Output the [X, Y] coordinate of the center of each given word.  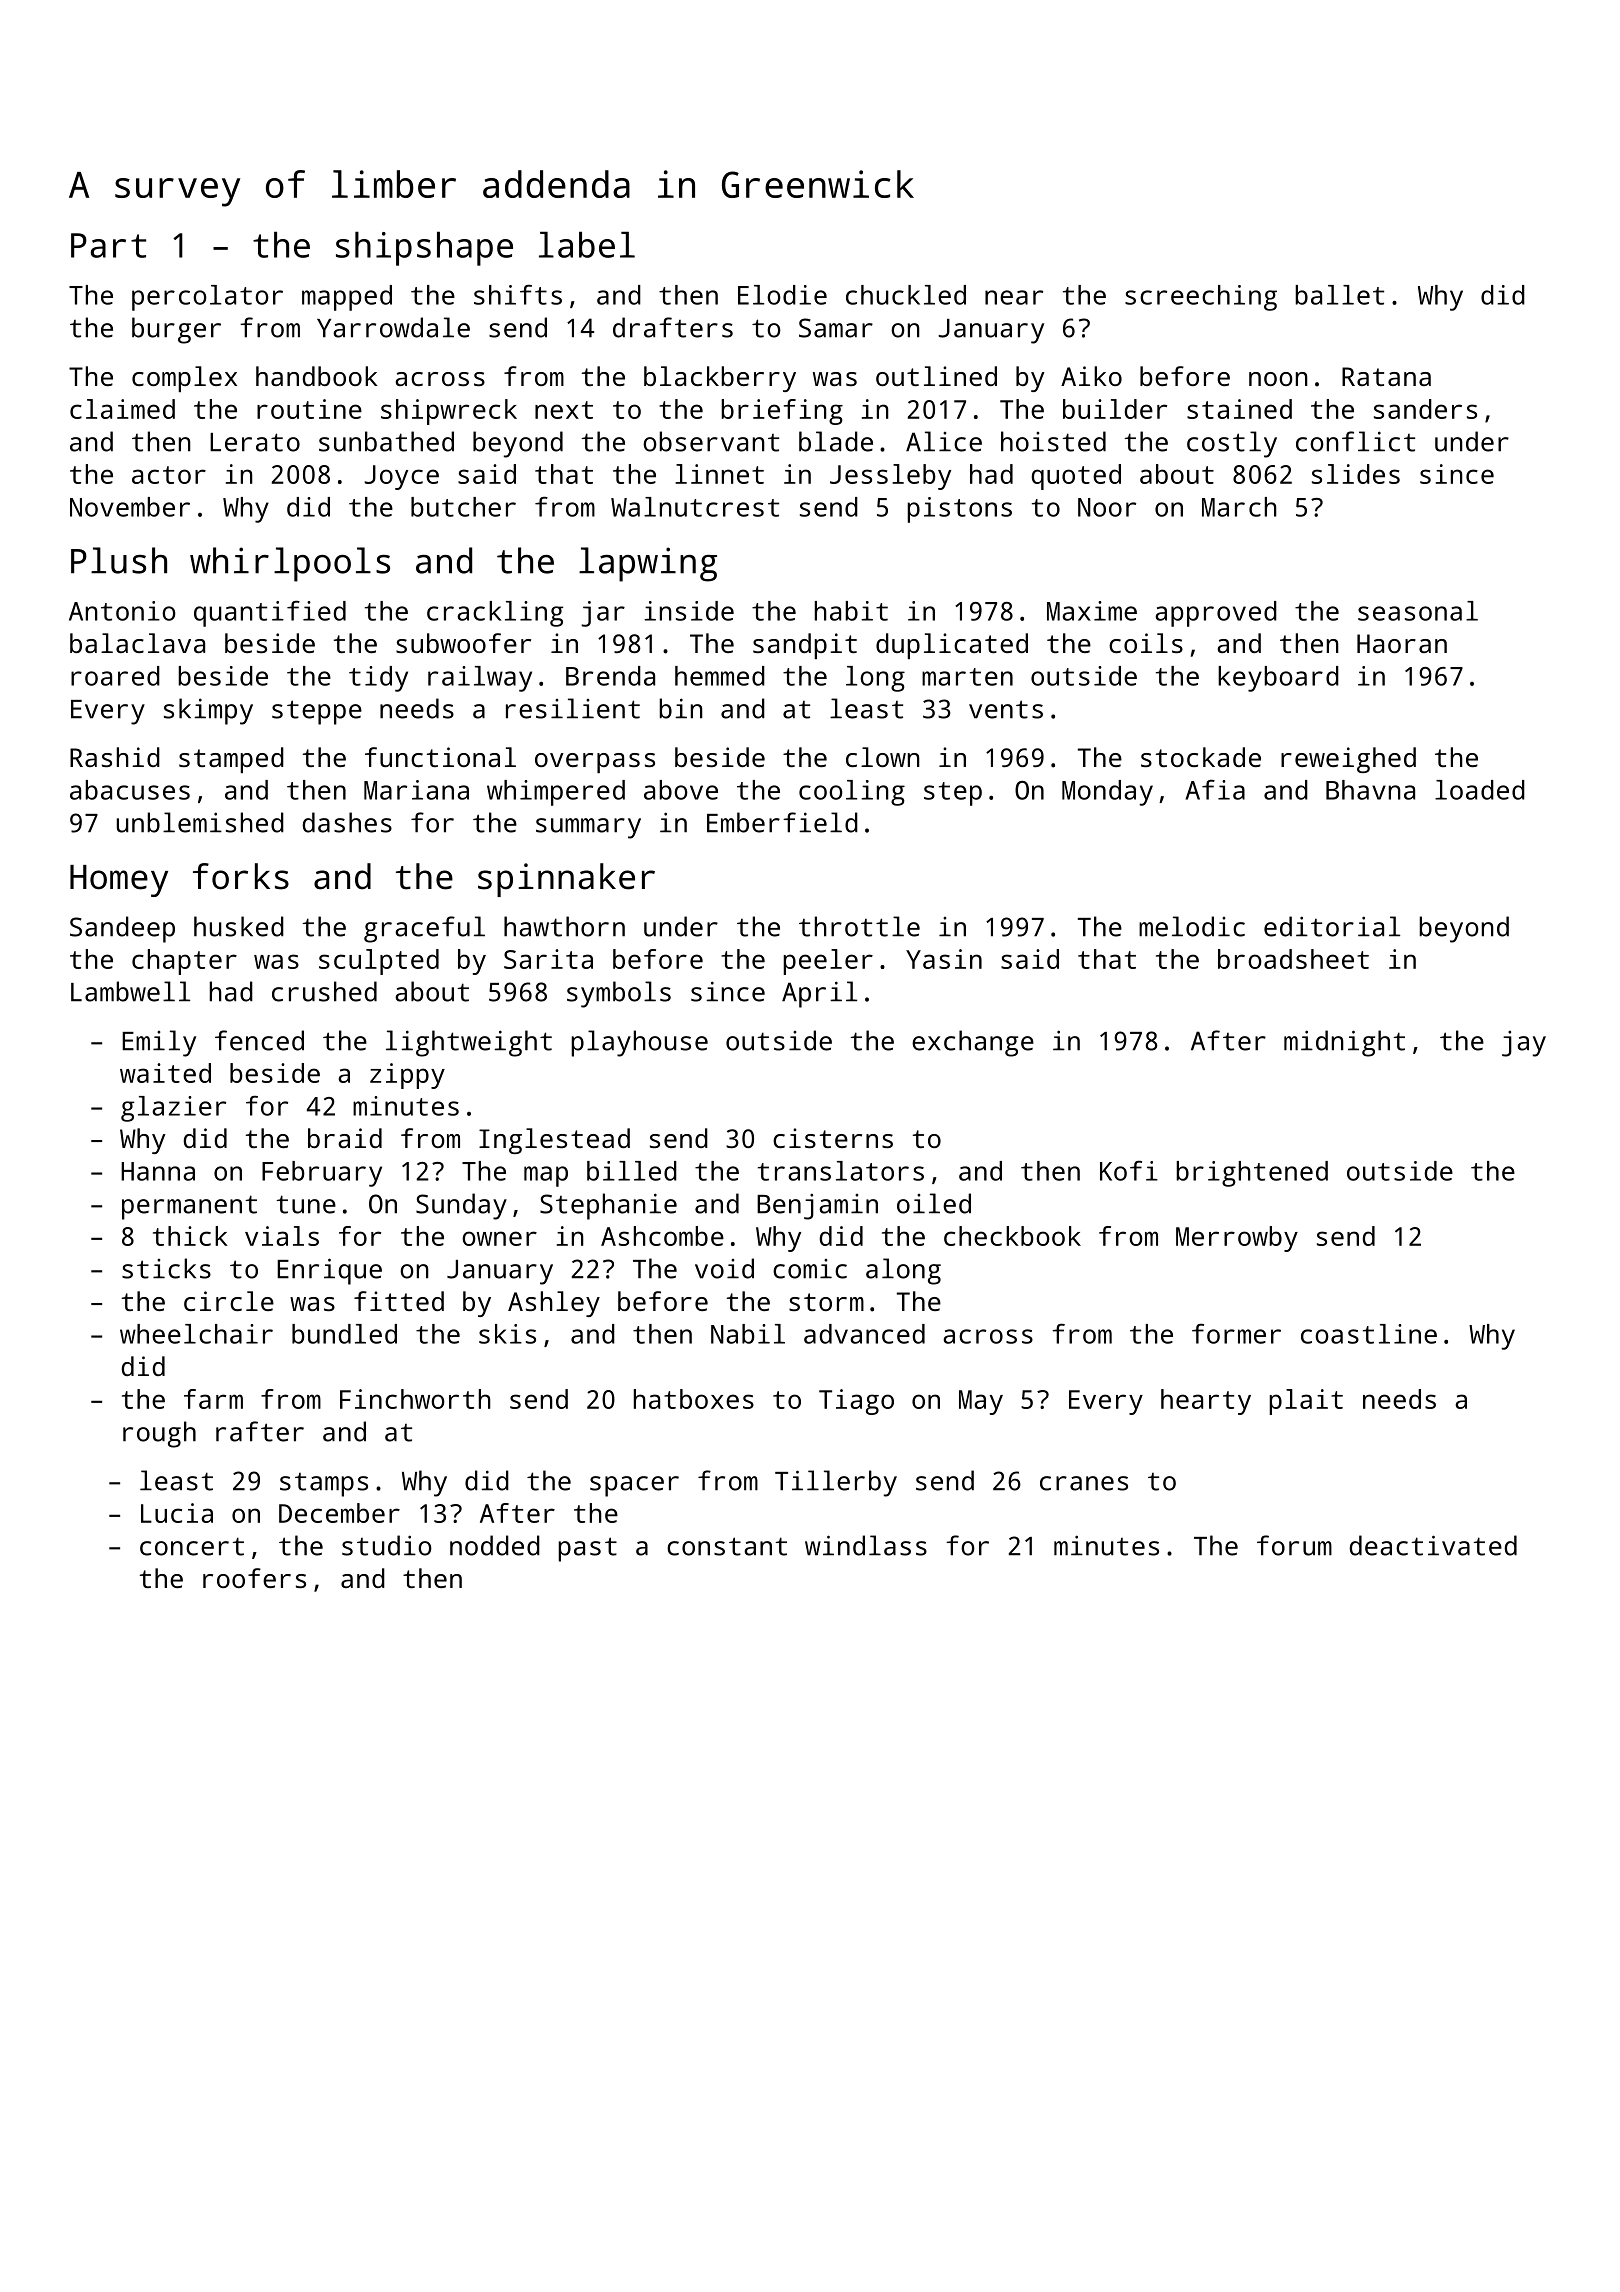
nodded [495, 1545]
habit [851, 611]
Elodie [782, 295]
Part [108, 245]
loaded [1480, 790]
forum [1294, 1545]
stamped [231, 760]
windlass [866, 1545]
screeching [1201, 298]
